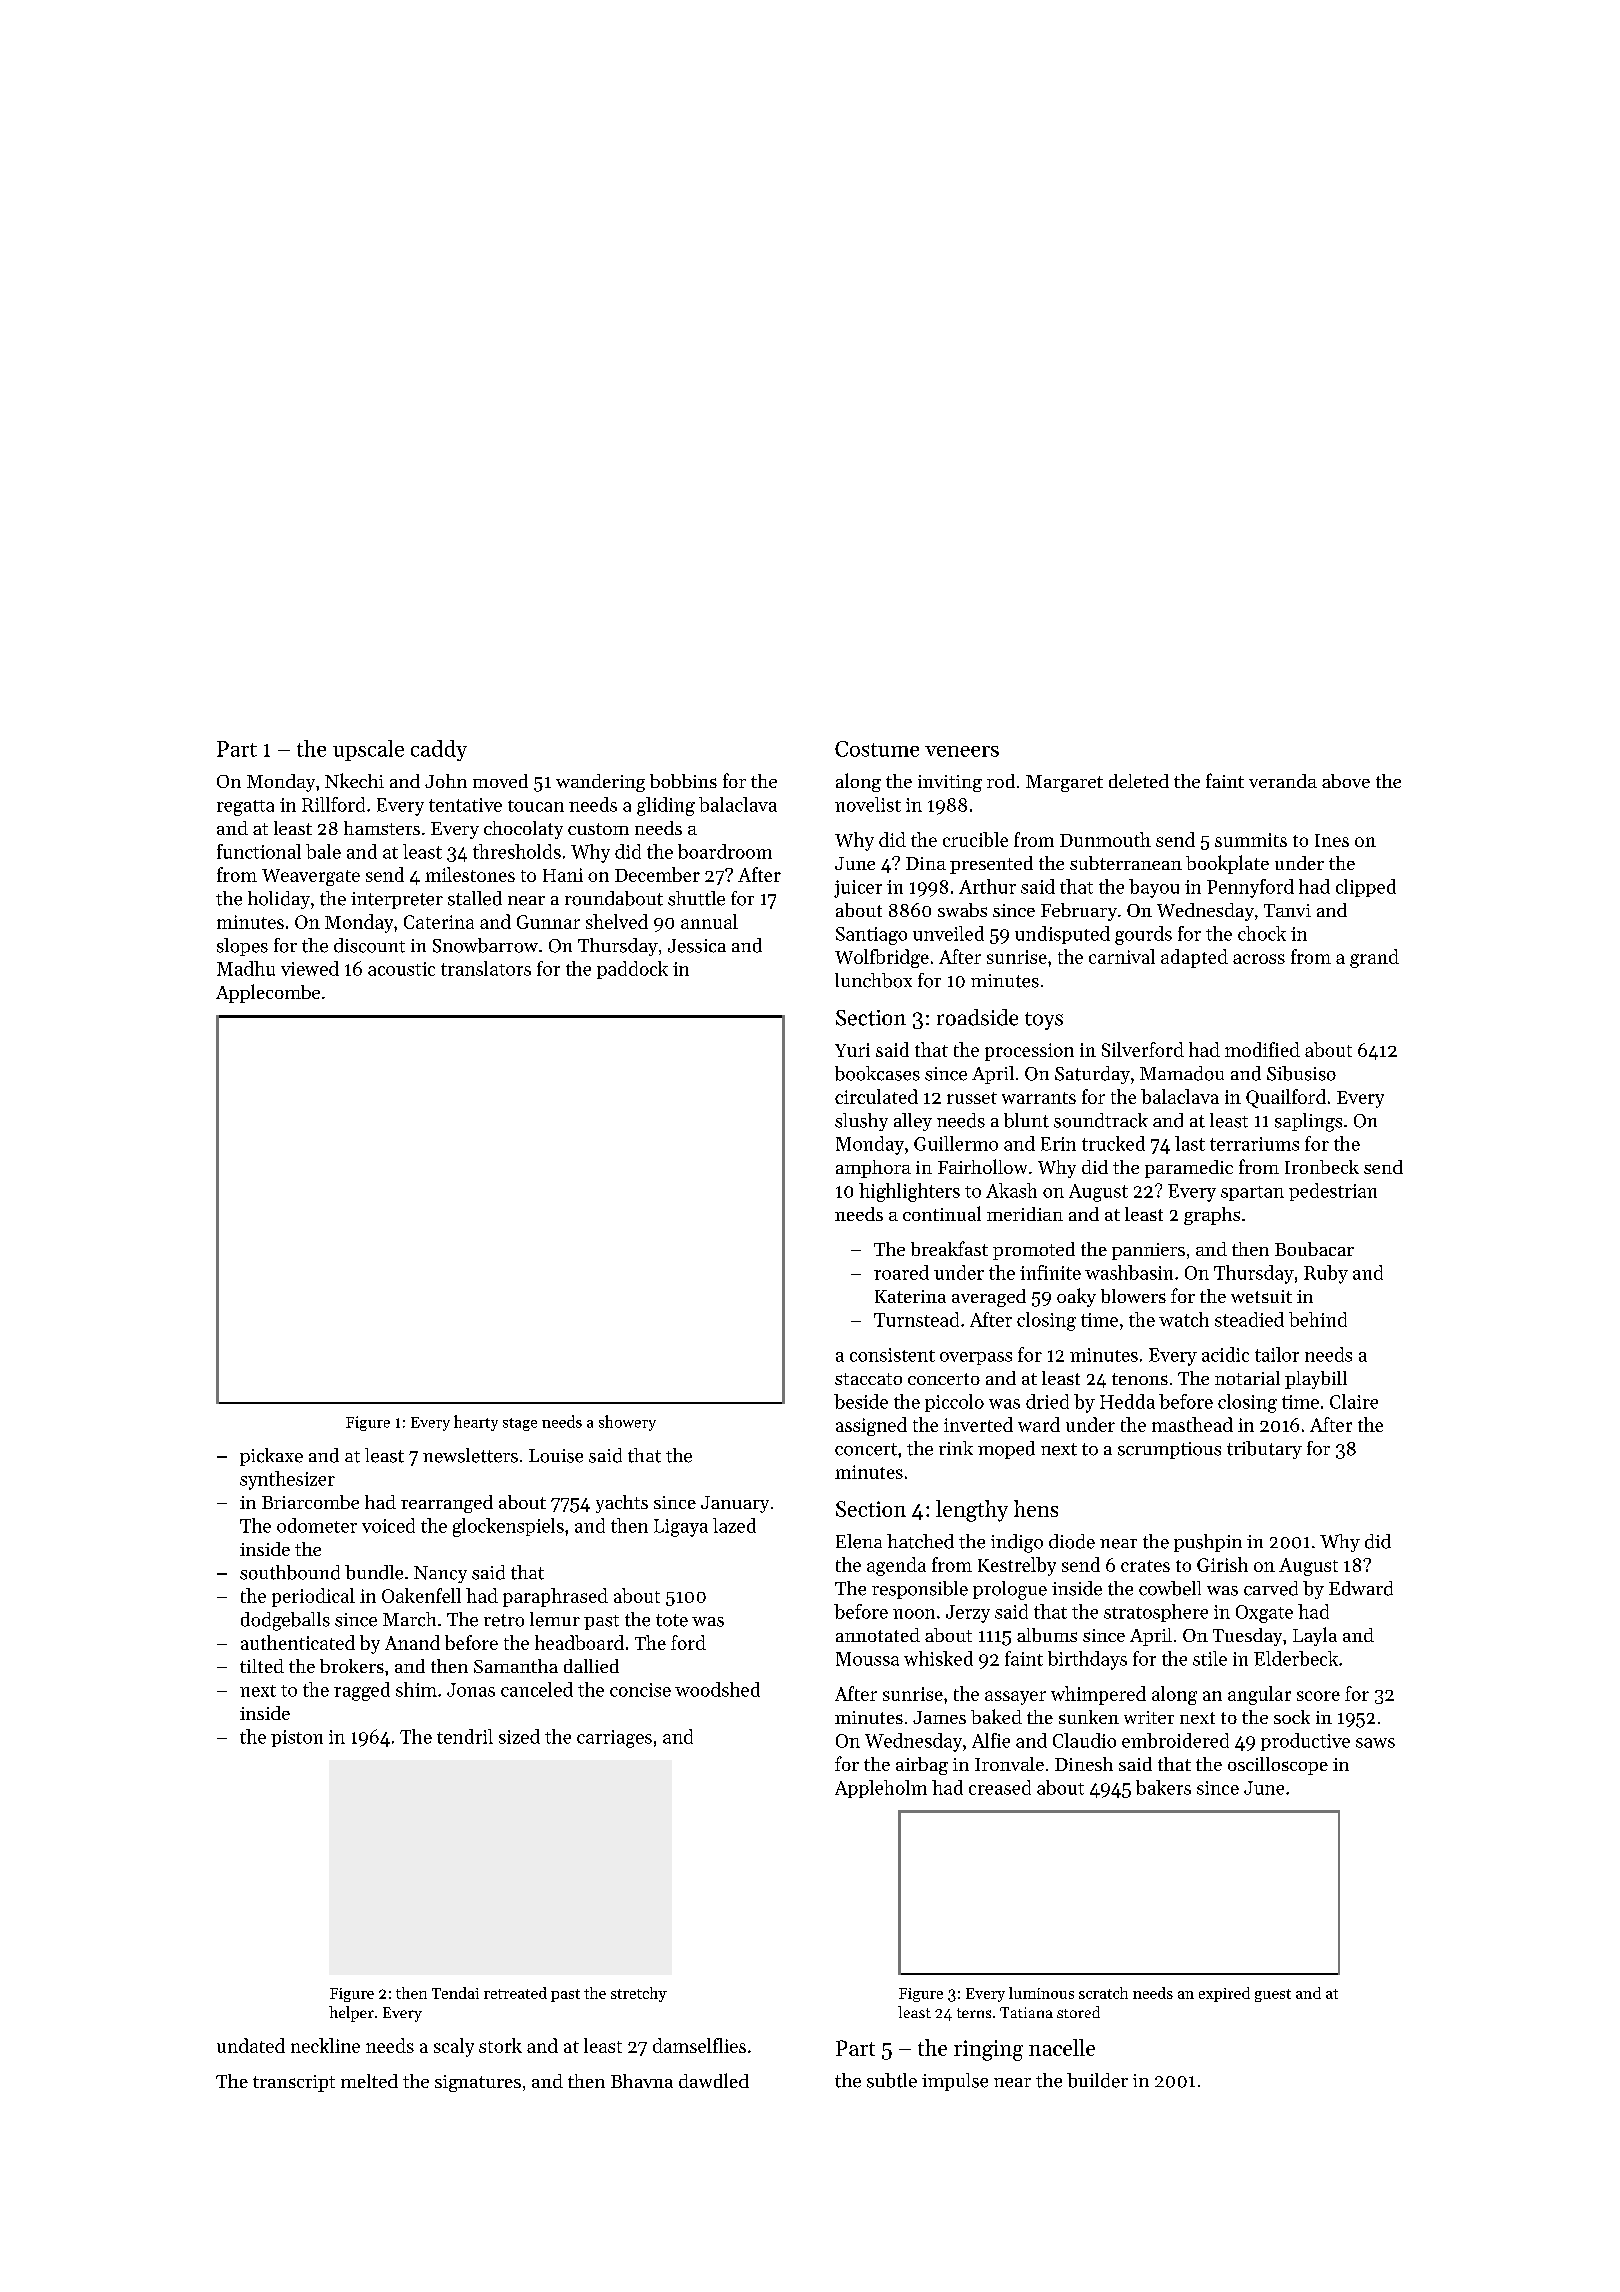 The height and width of the document is (2292, 1620). I want to click on summits, so click(1251, 840).
